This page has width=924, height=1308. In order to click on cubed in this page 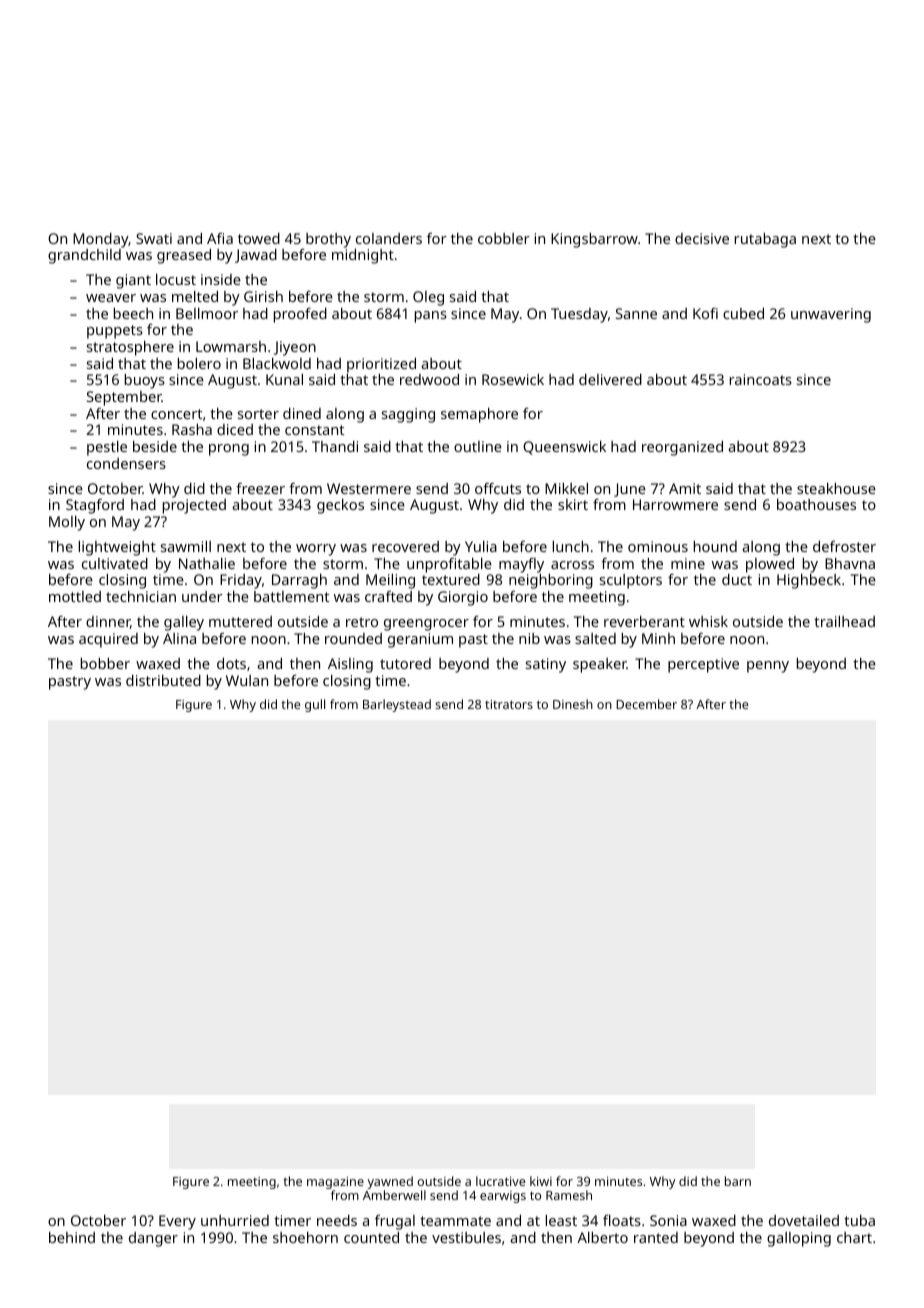, I will do `click(743, 313)`.
